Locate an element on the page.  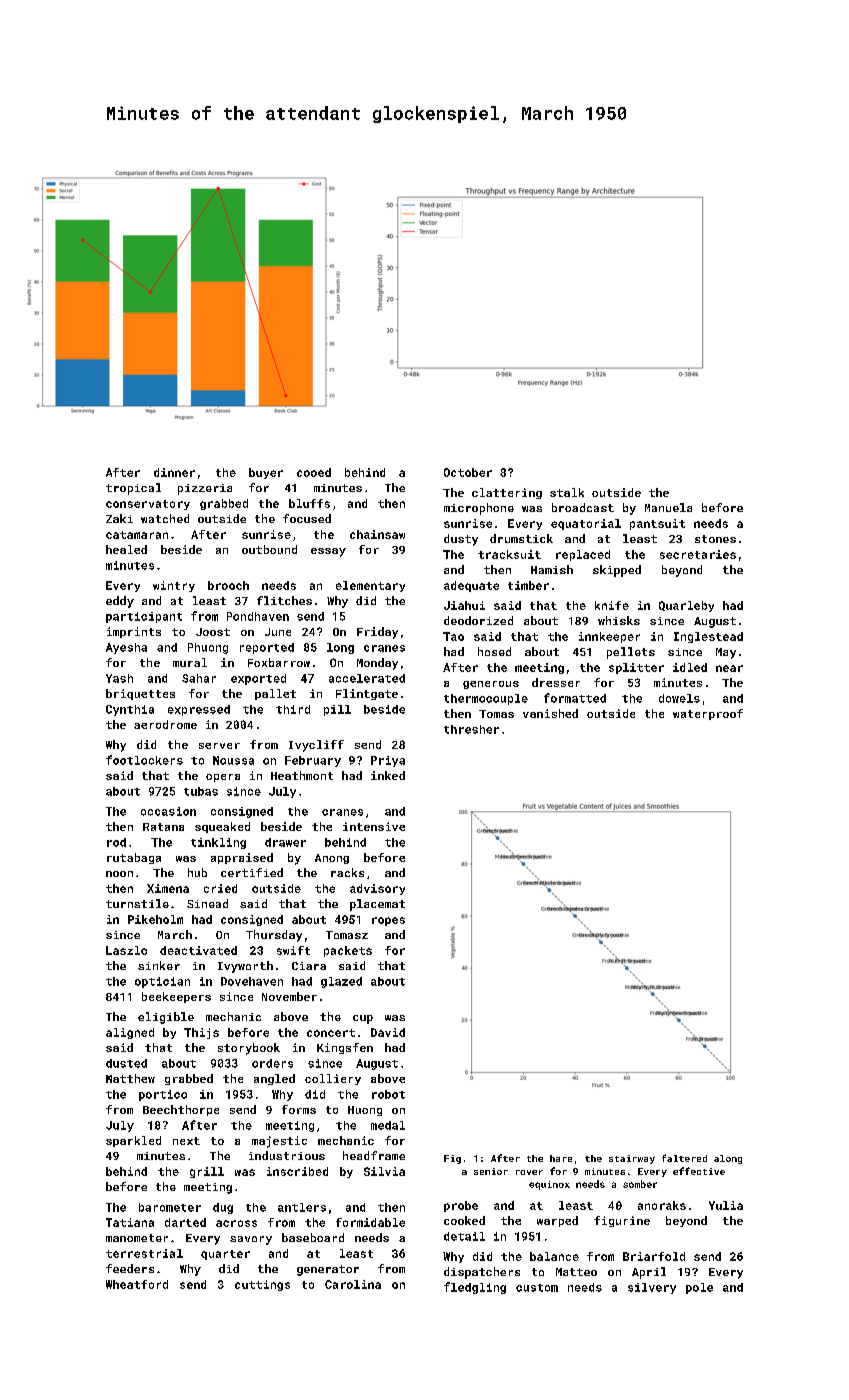
Dovehaven is located at coordinates (252, 981).
